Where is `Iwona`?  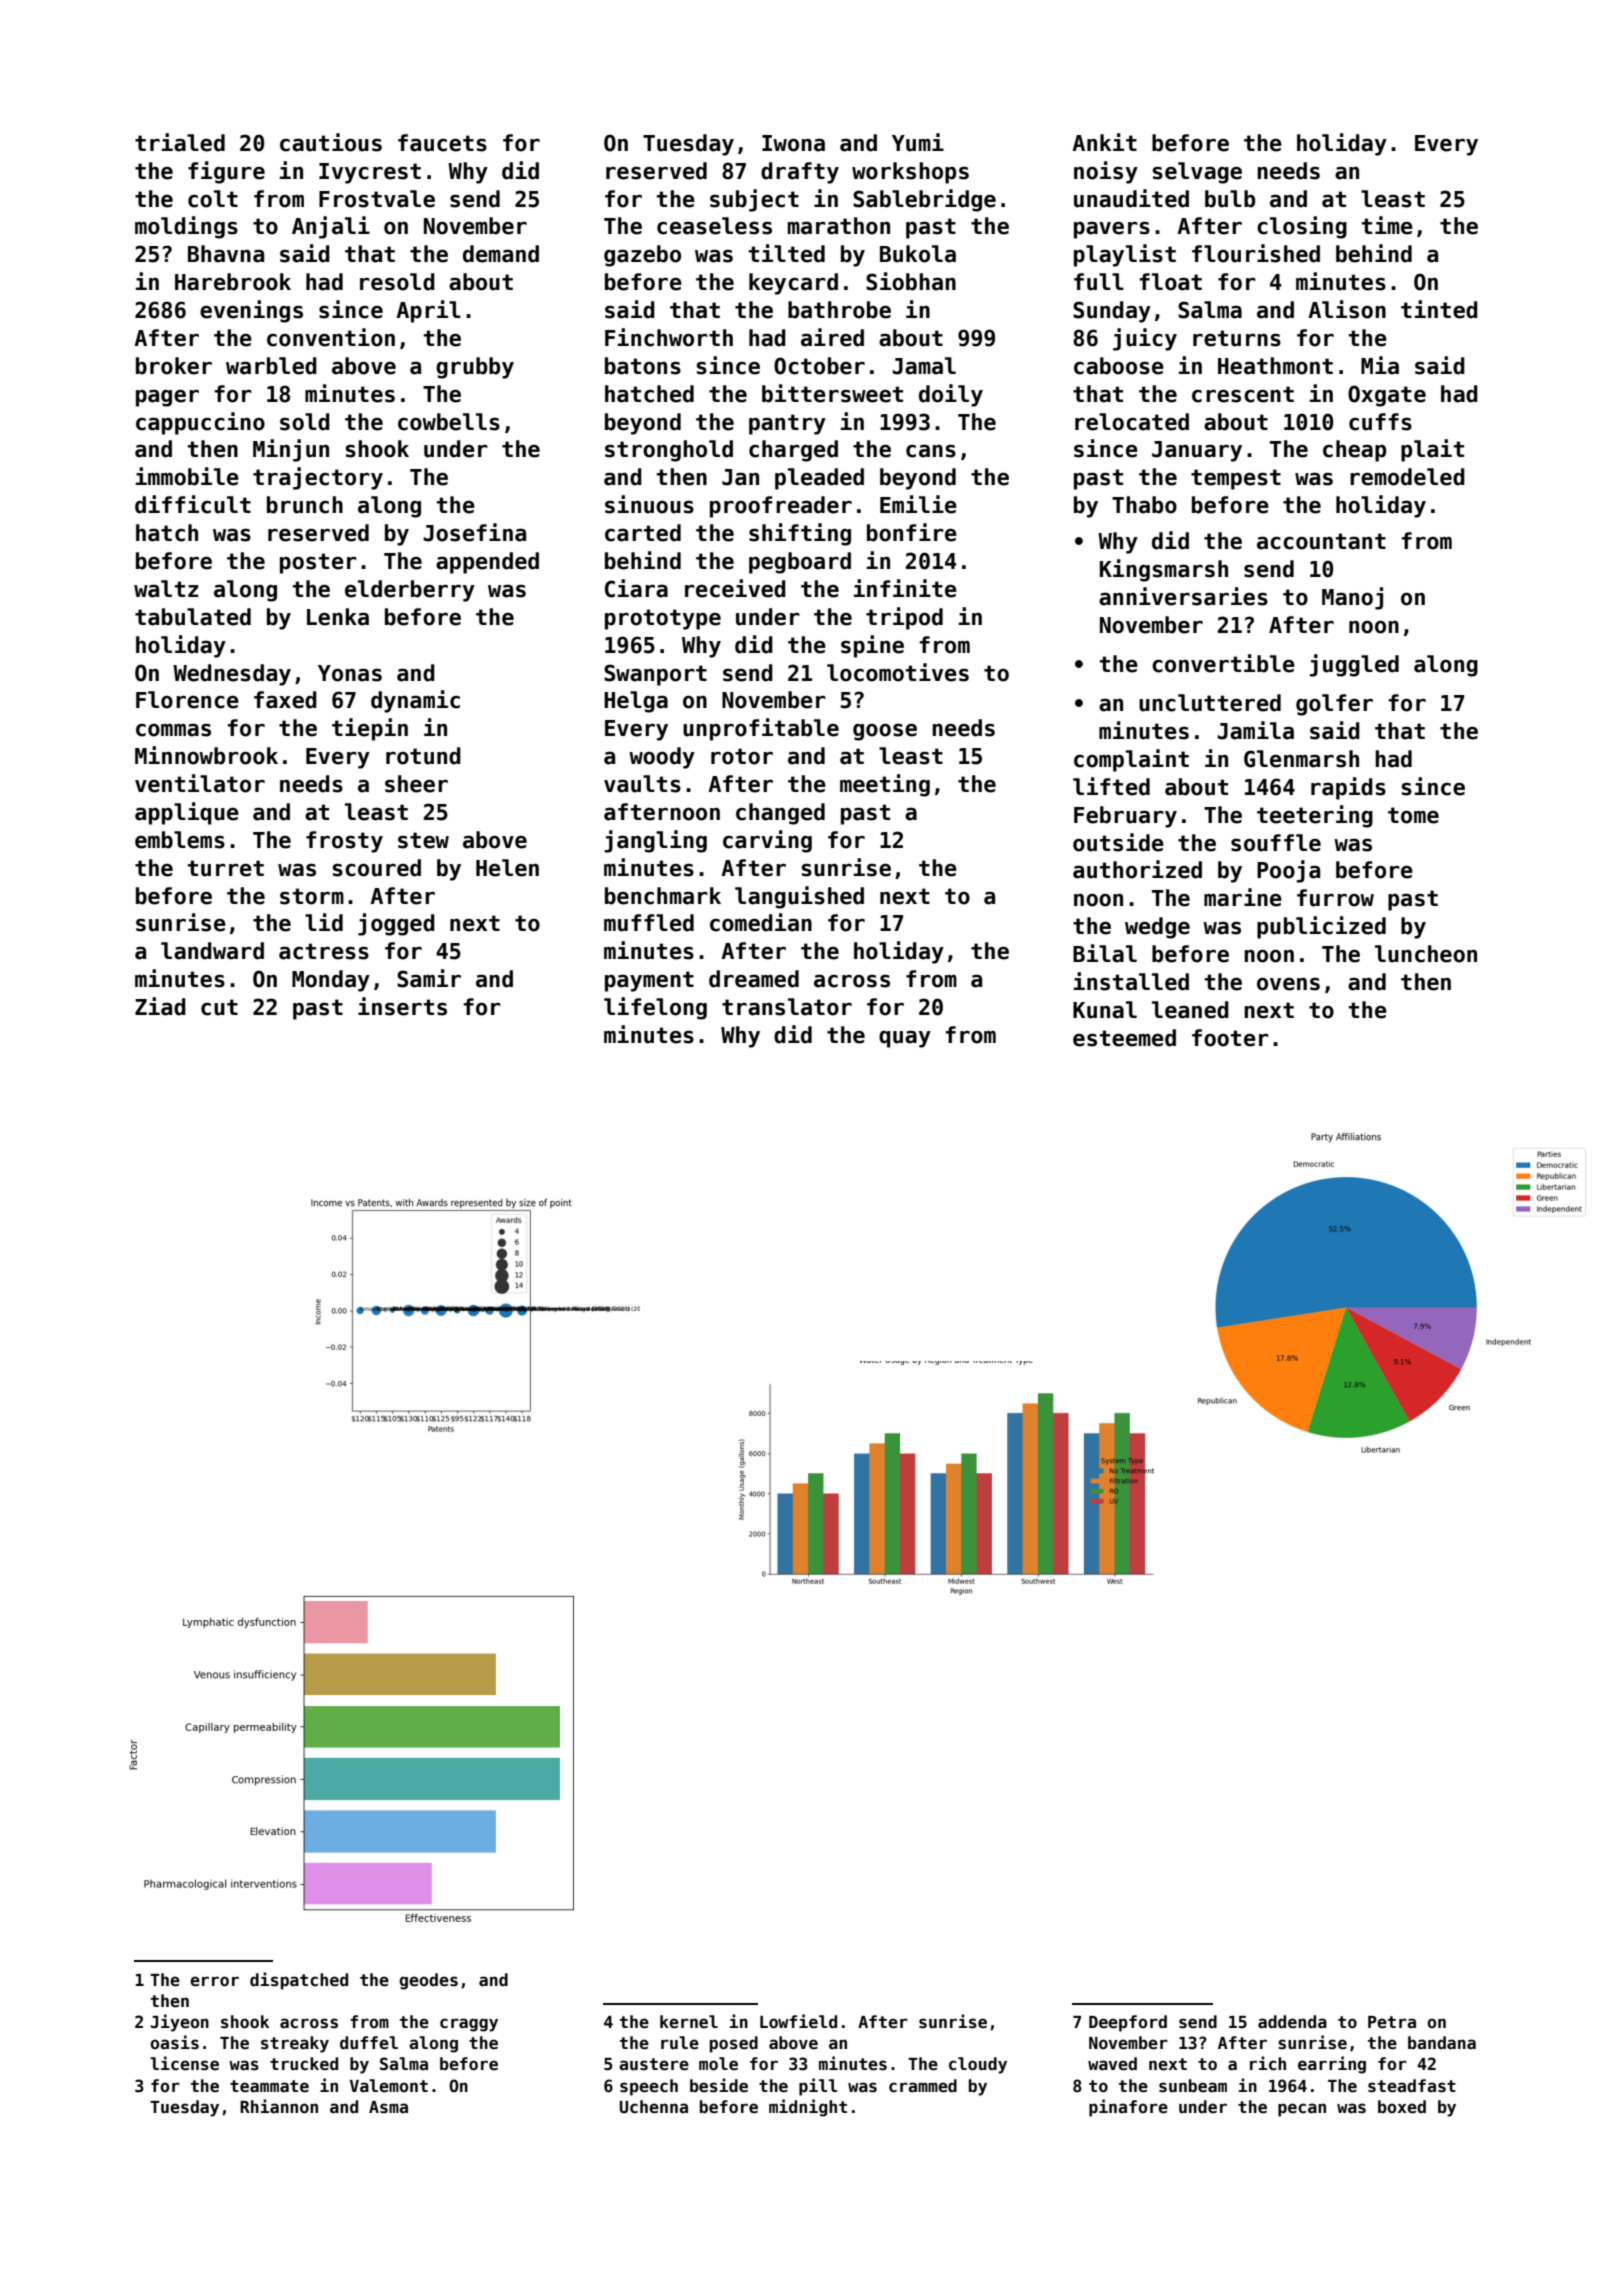
Iwona is located at coordinates (793, 143).
